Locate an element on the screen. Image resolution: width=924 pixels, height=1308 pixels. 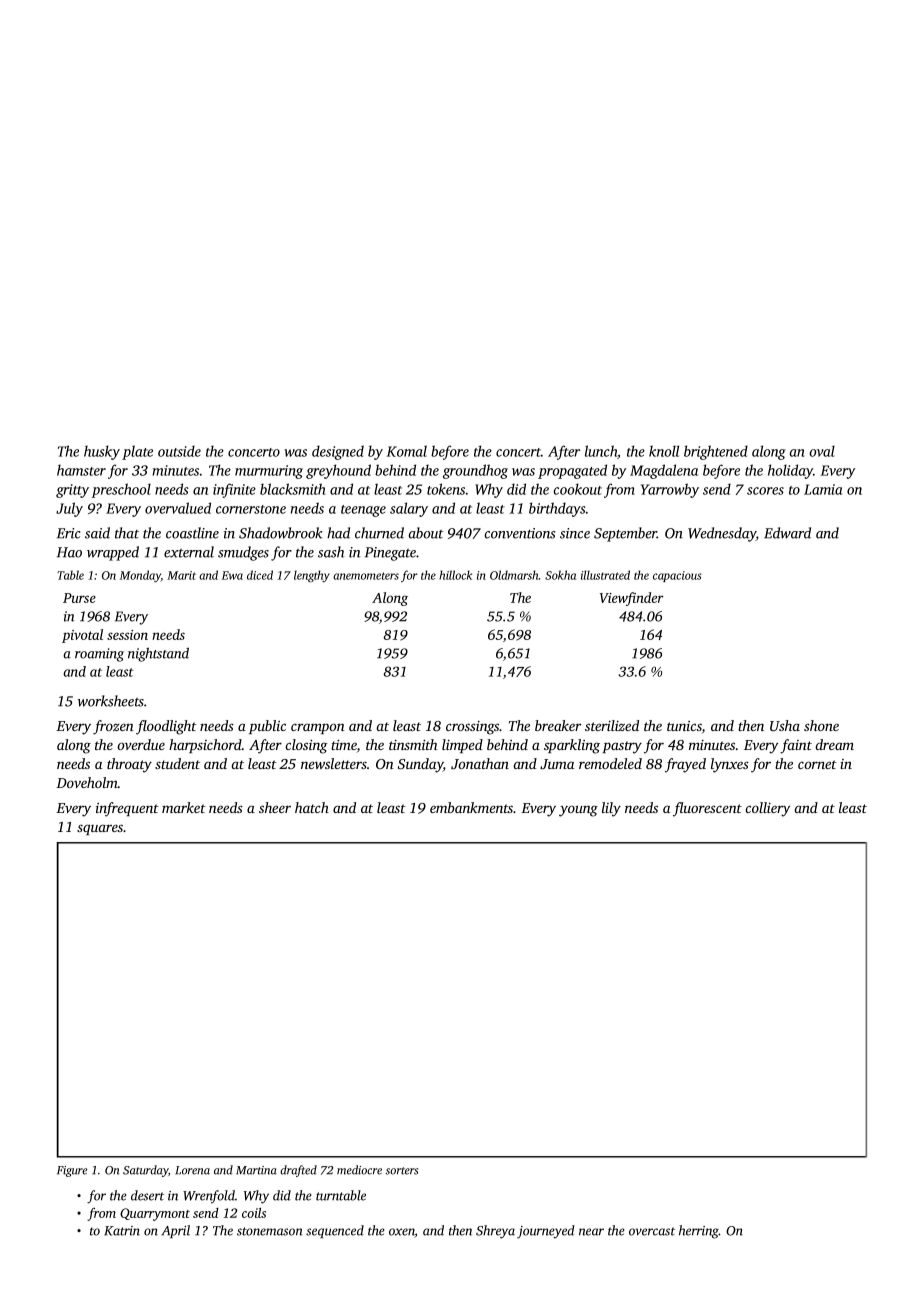
Figure is located at coordinates (72, 1171).
